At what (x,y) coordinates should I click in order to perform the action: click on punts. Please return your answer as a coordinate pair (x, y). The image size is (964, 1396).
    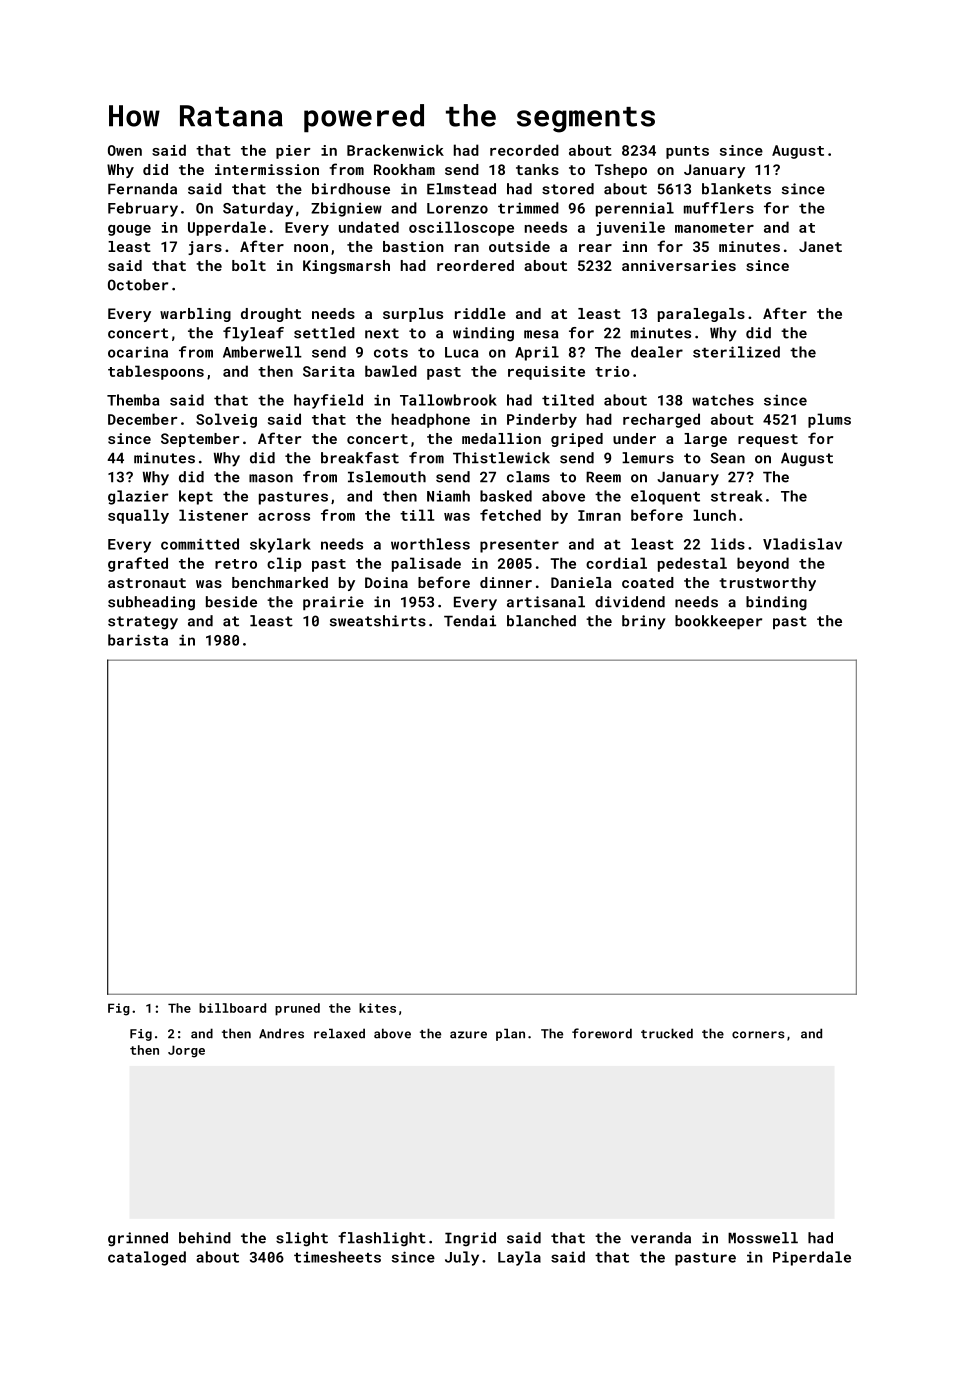
    Looking at the image, I should click on (687, 152).
